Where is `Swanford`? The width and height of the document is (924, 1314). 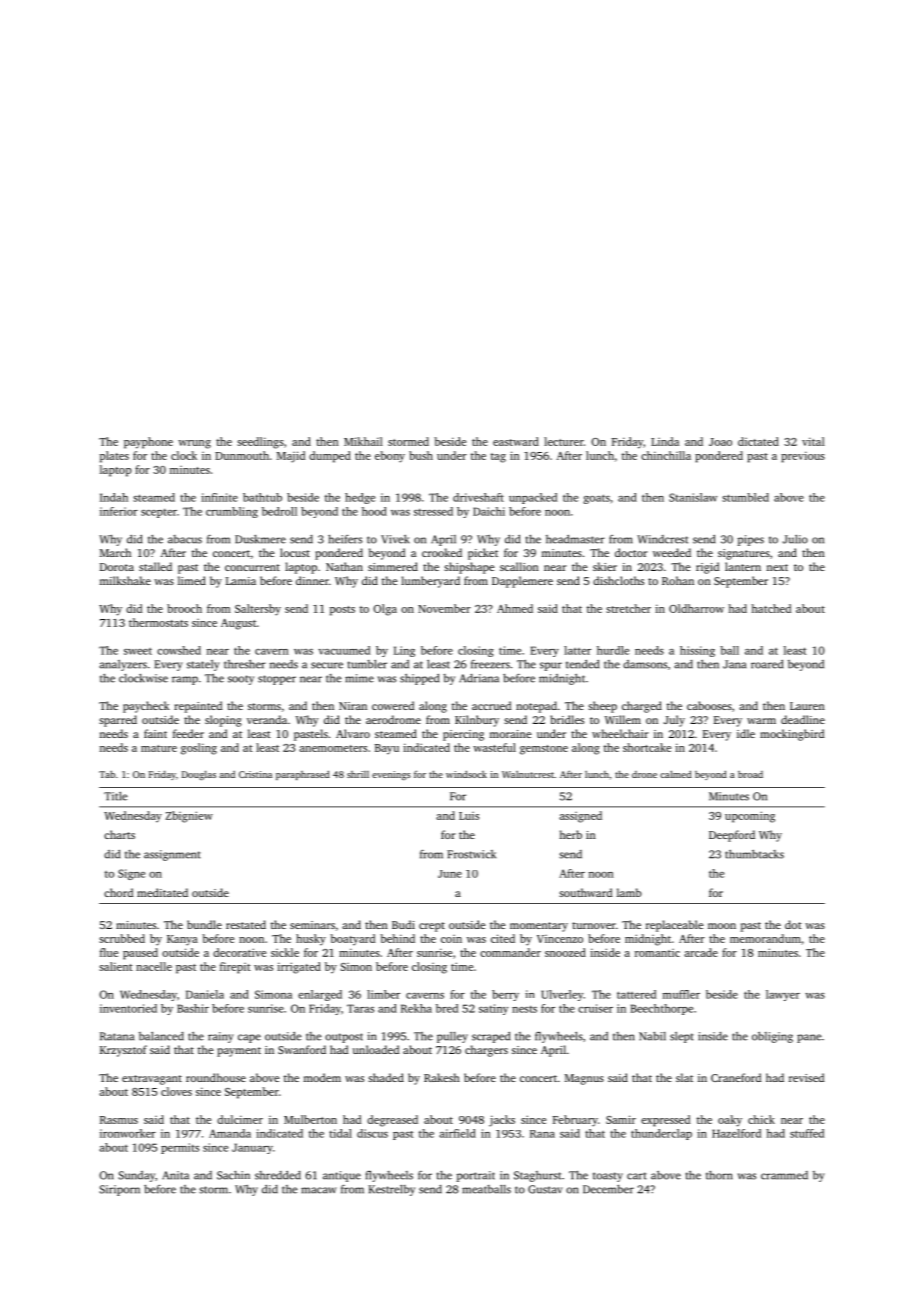 Swanford is located at coordinates (302, 1049).
